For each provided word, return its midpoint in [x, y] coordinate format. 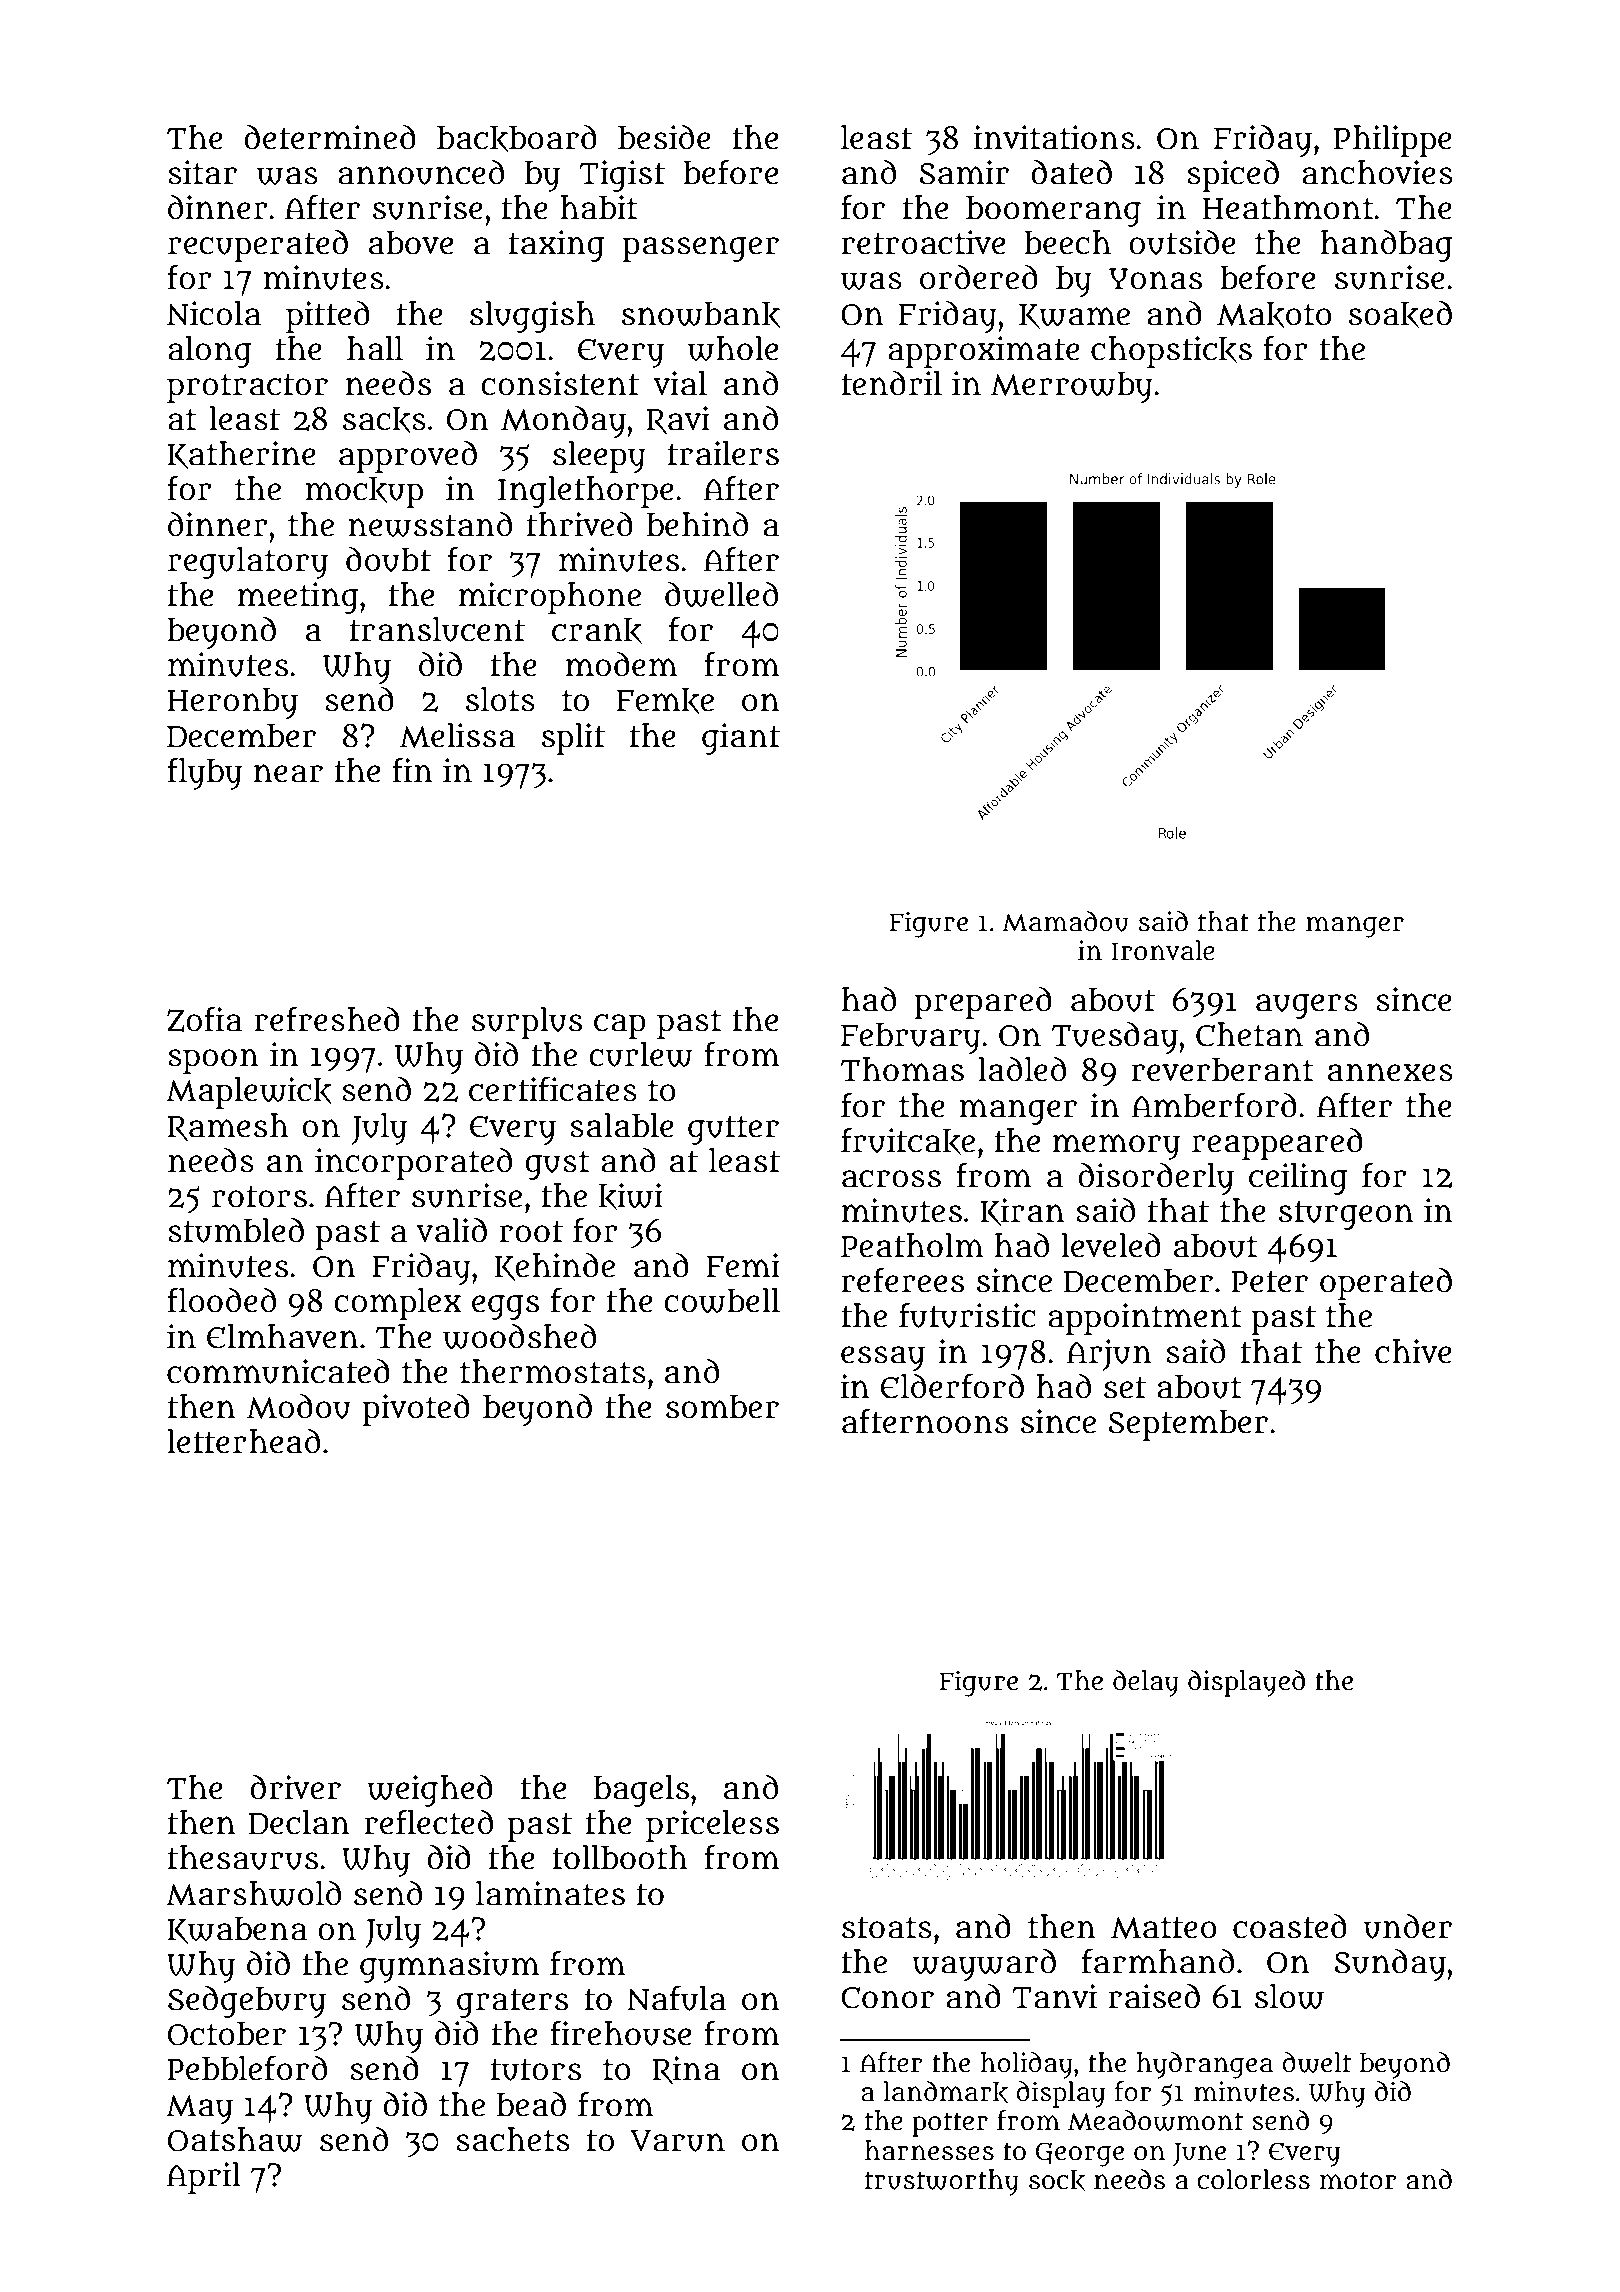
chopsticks [1171, 352]
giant [741, 739]
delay [1146, 1683]
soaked [1400, 314]
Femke [665, 701]
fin [412, 770]
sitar [202, 172]
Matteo [1164, 1928]
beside [664, 137]
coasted [1290, 1926]
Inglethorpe [586, 492]
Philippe [1393, 141]
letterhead [243, 1441]
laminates [550, 1893]
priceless [712, 1826]
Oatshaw [235, 2139]
